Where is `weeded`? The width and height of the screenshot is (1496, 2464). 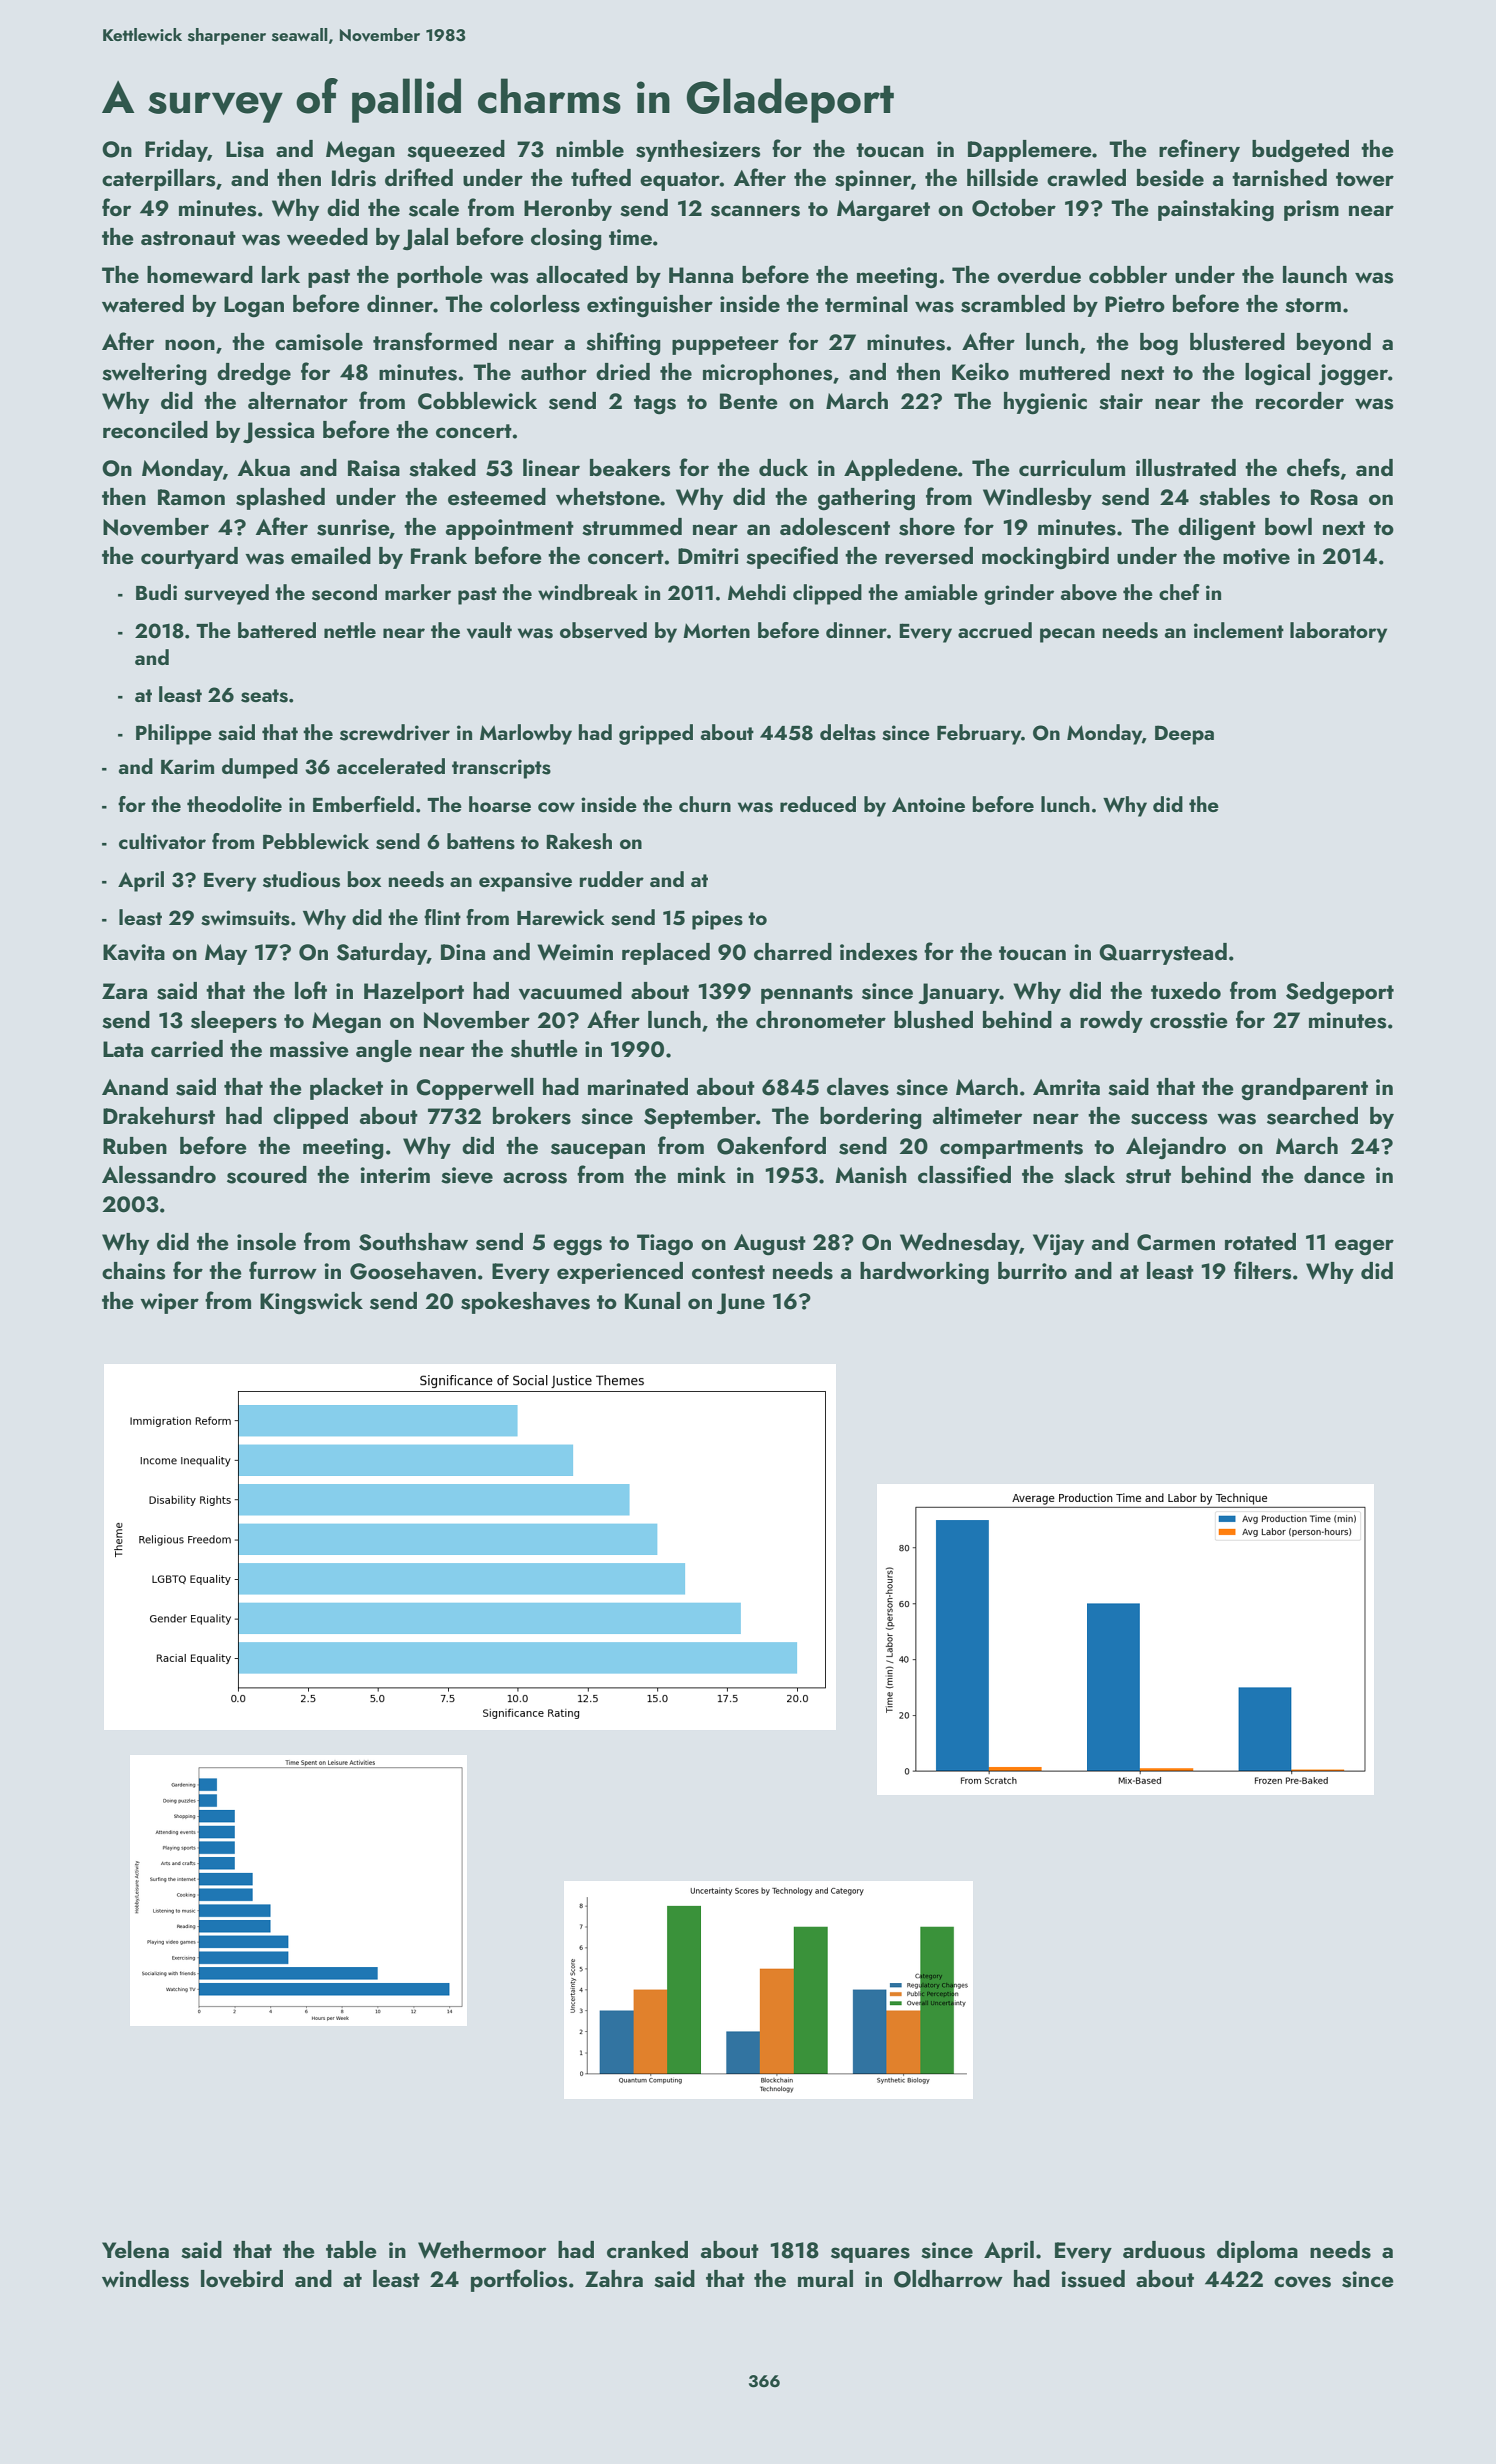 weeded is located at coordinates (327, 236).
